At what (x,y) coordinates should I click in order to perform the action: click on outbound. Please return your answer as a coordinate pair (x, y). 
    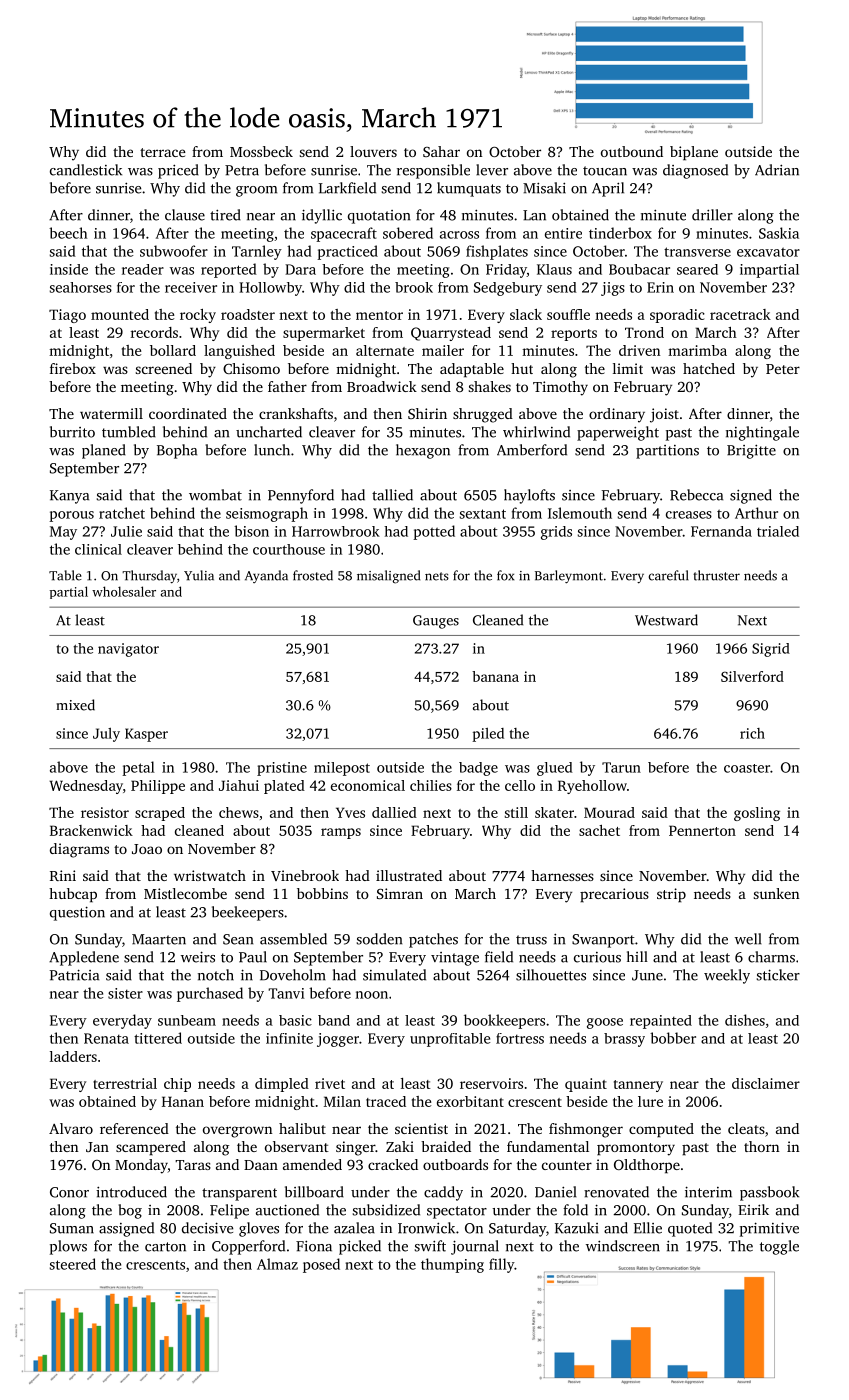
    Looking at the image, I should click on (632, 151).
